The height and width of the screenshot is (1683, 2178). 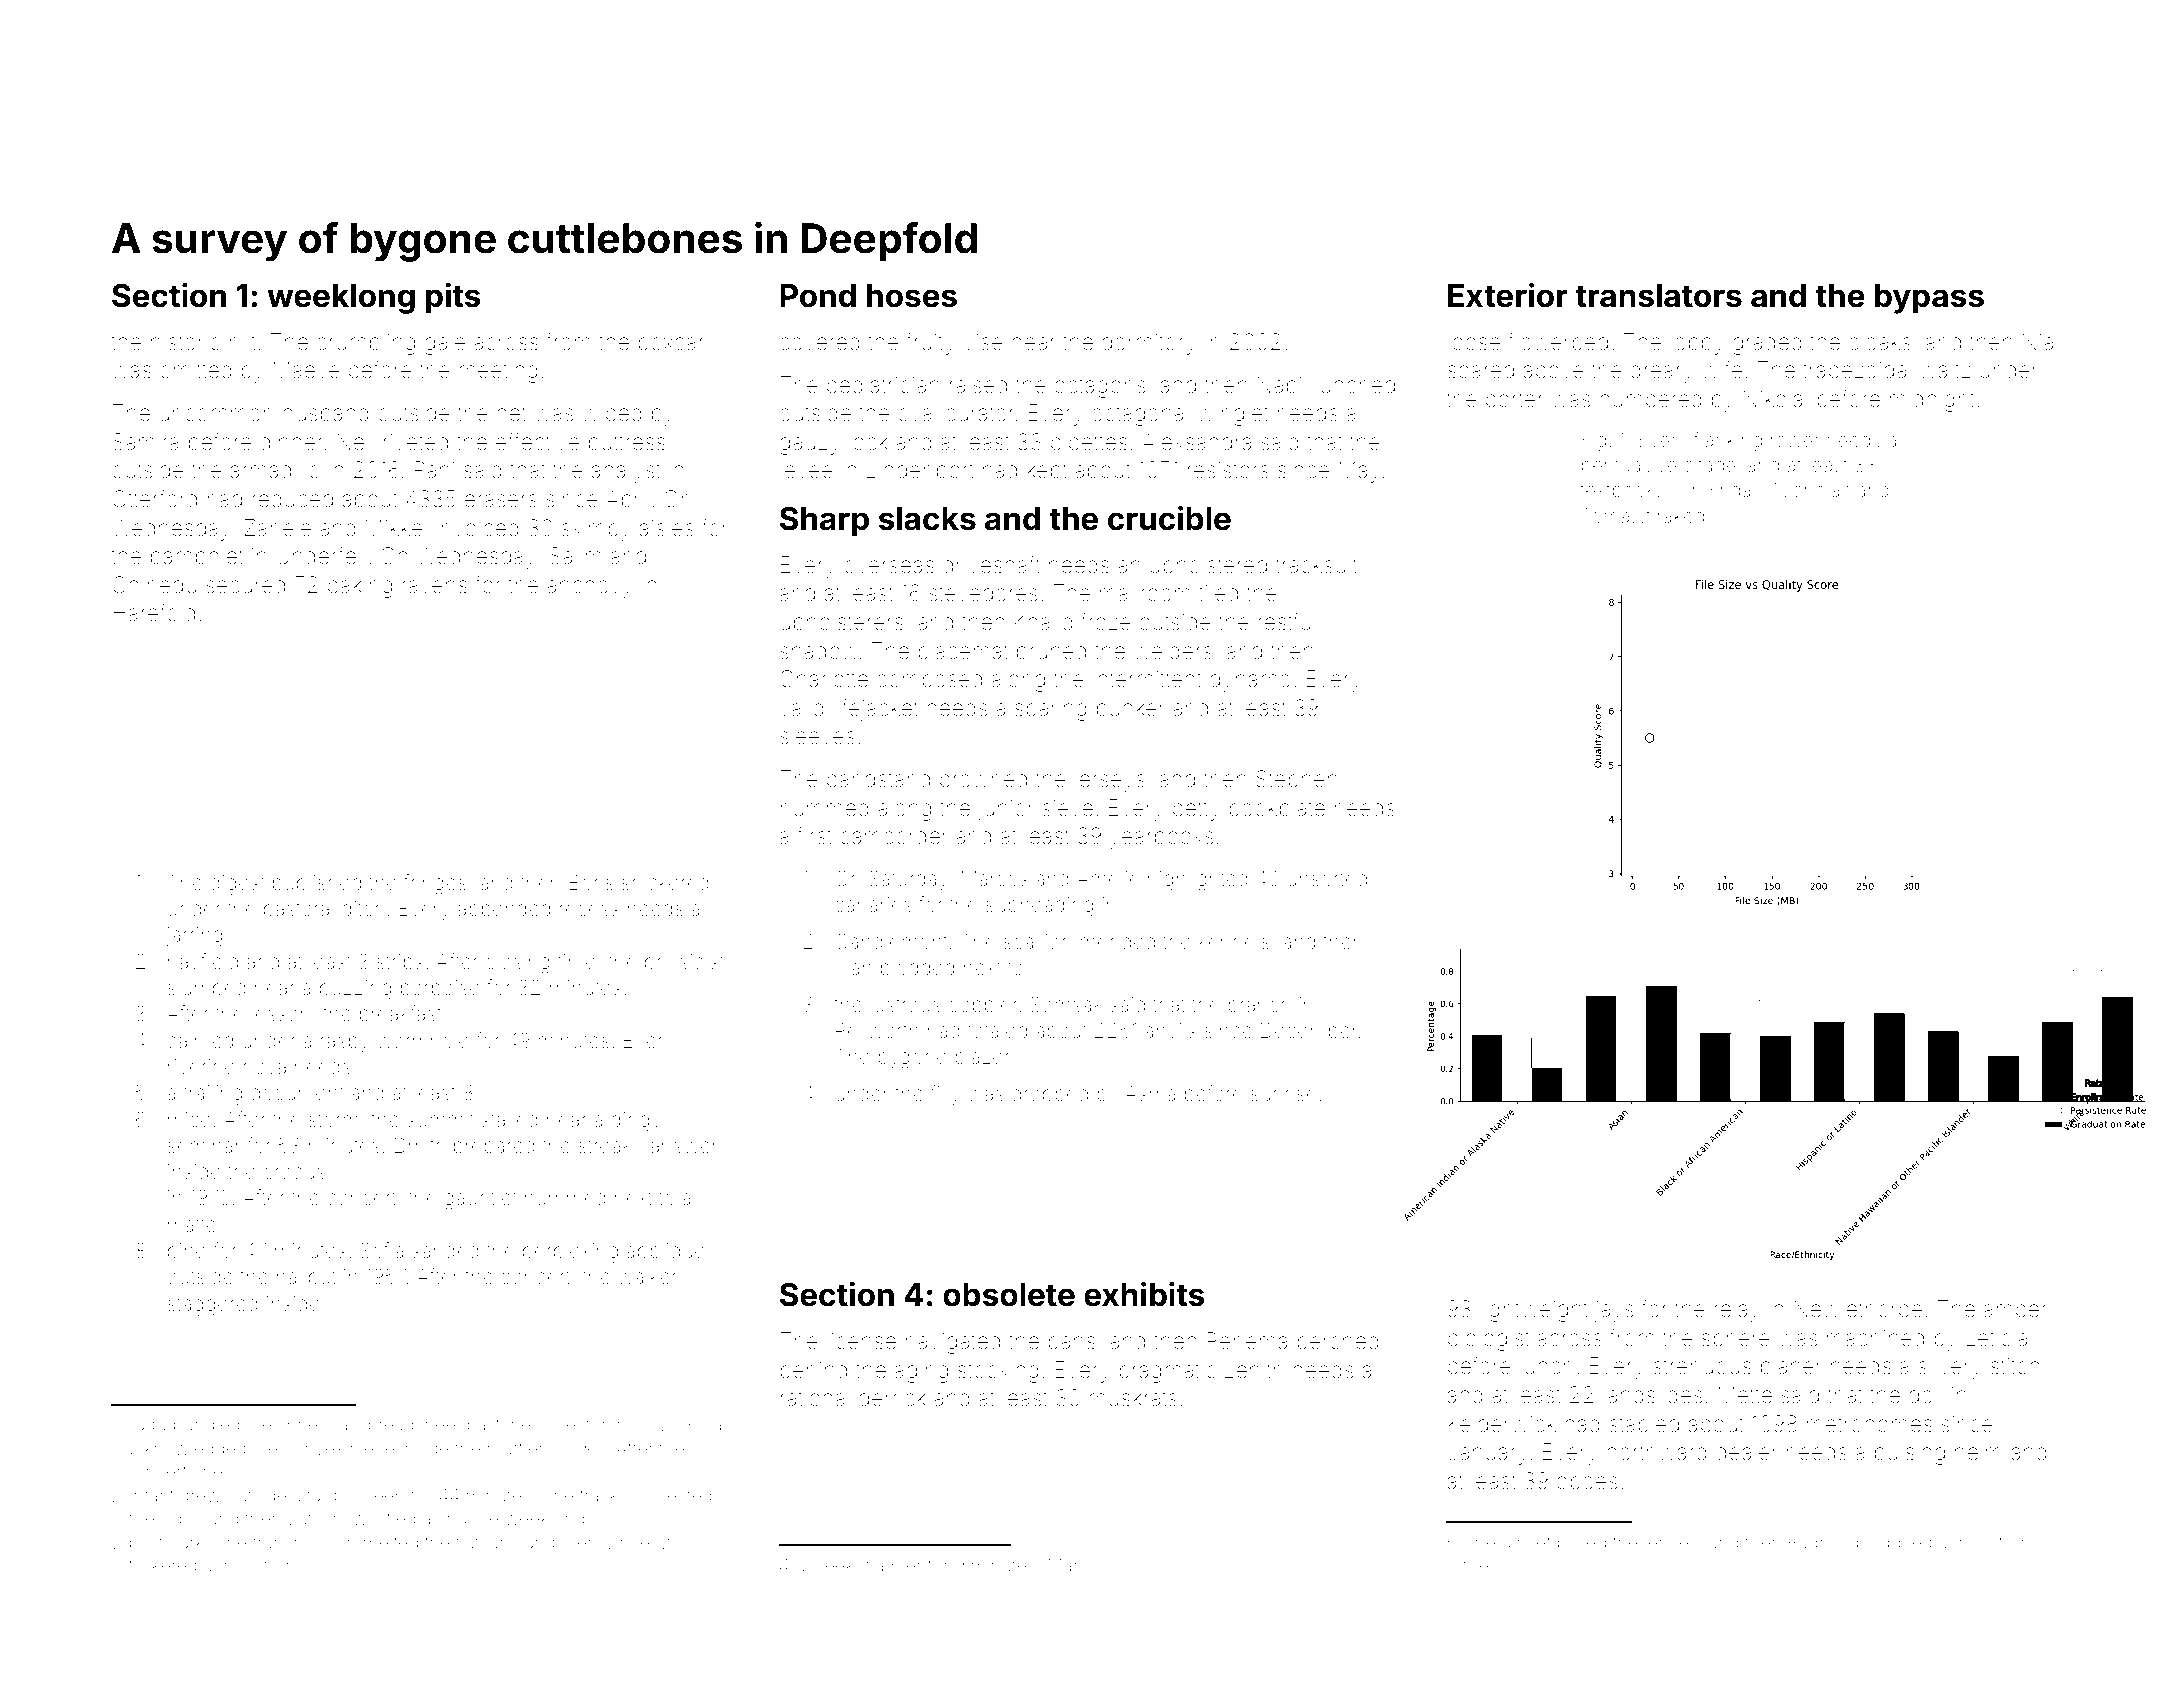 I want to click on Boris, so click(x=591, y=882).
